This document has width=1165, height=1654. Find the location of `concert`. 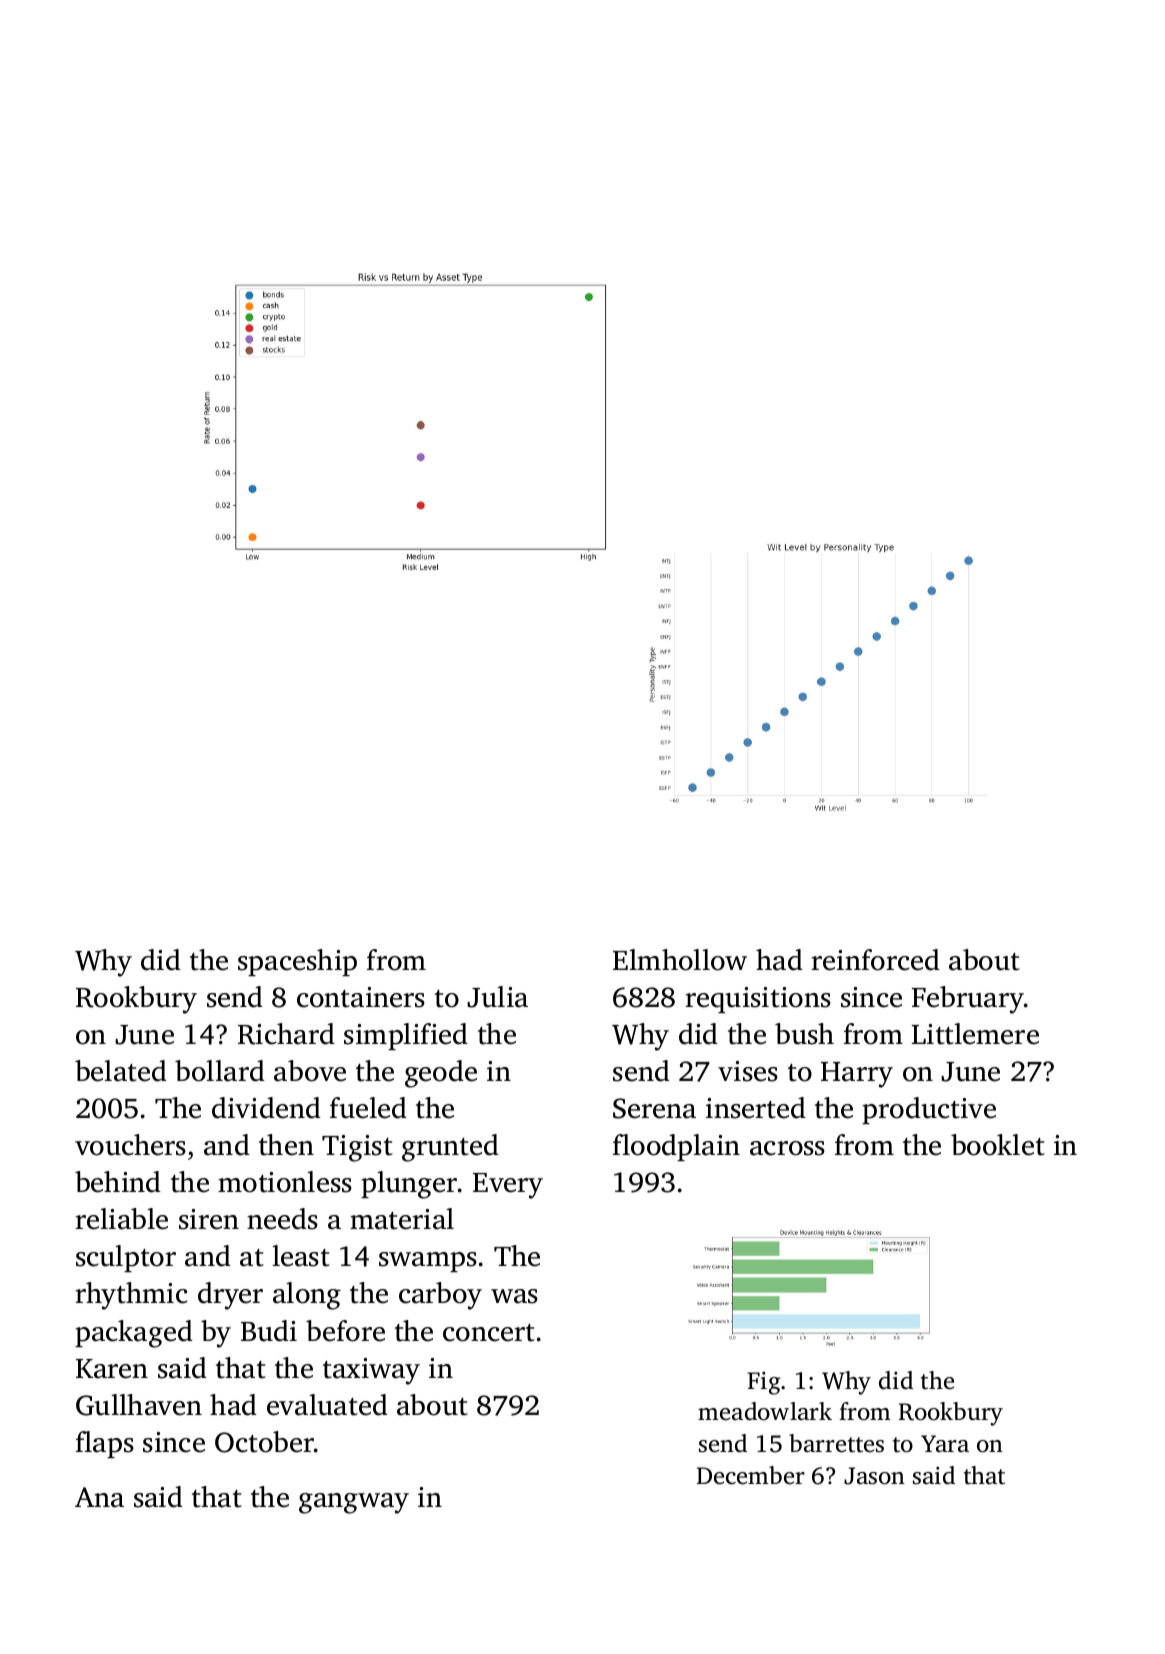

concert is located at coordinates (489, 1333).
